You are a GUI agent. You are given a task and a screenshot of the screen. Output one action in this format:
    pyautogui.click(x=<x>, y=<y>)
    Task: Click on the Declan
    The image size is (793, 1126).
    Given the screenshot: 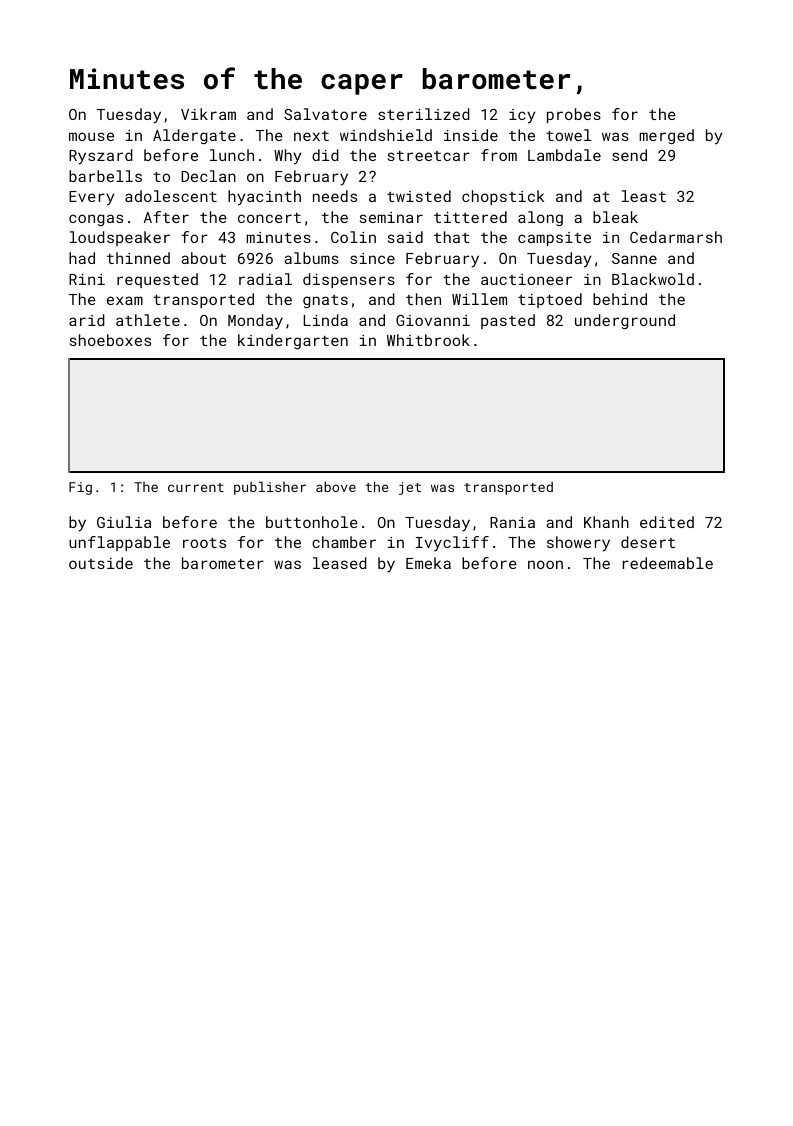 What is the action you would take?
    pyautogui.click(x=208, y=176)
